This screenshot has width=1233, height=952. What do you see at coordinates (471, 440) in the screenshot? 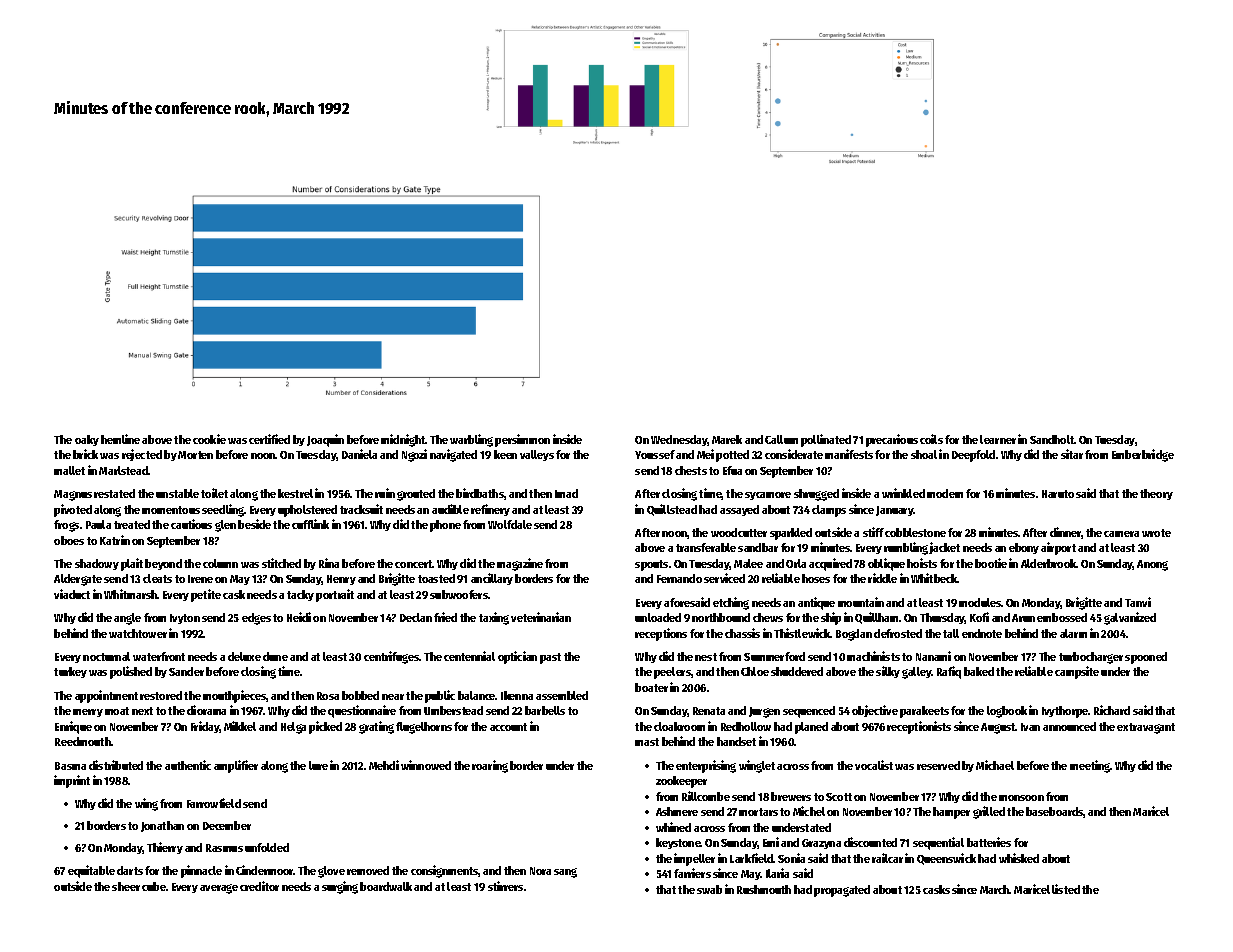
I see `warbling` at bounding box center [471, 440].
